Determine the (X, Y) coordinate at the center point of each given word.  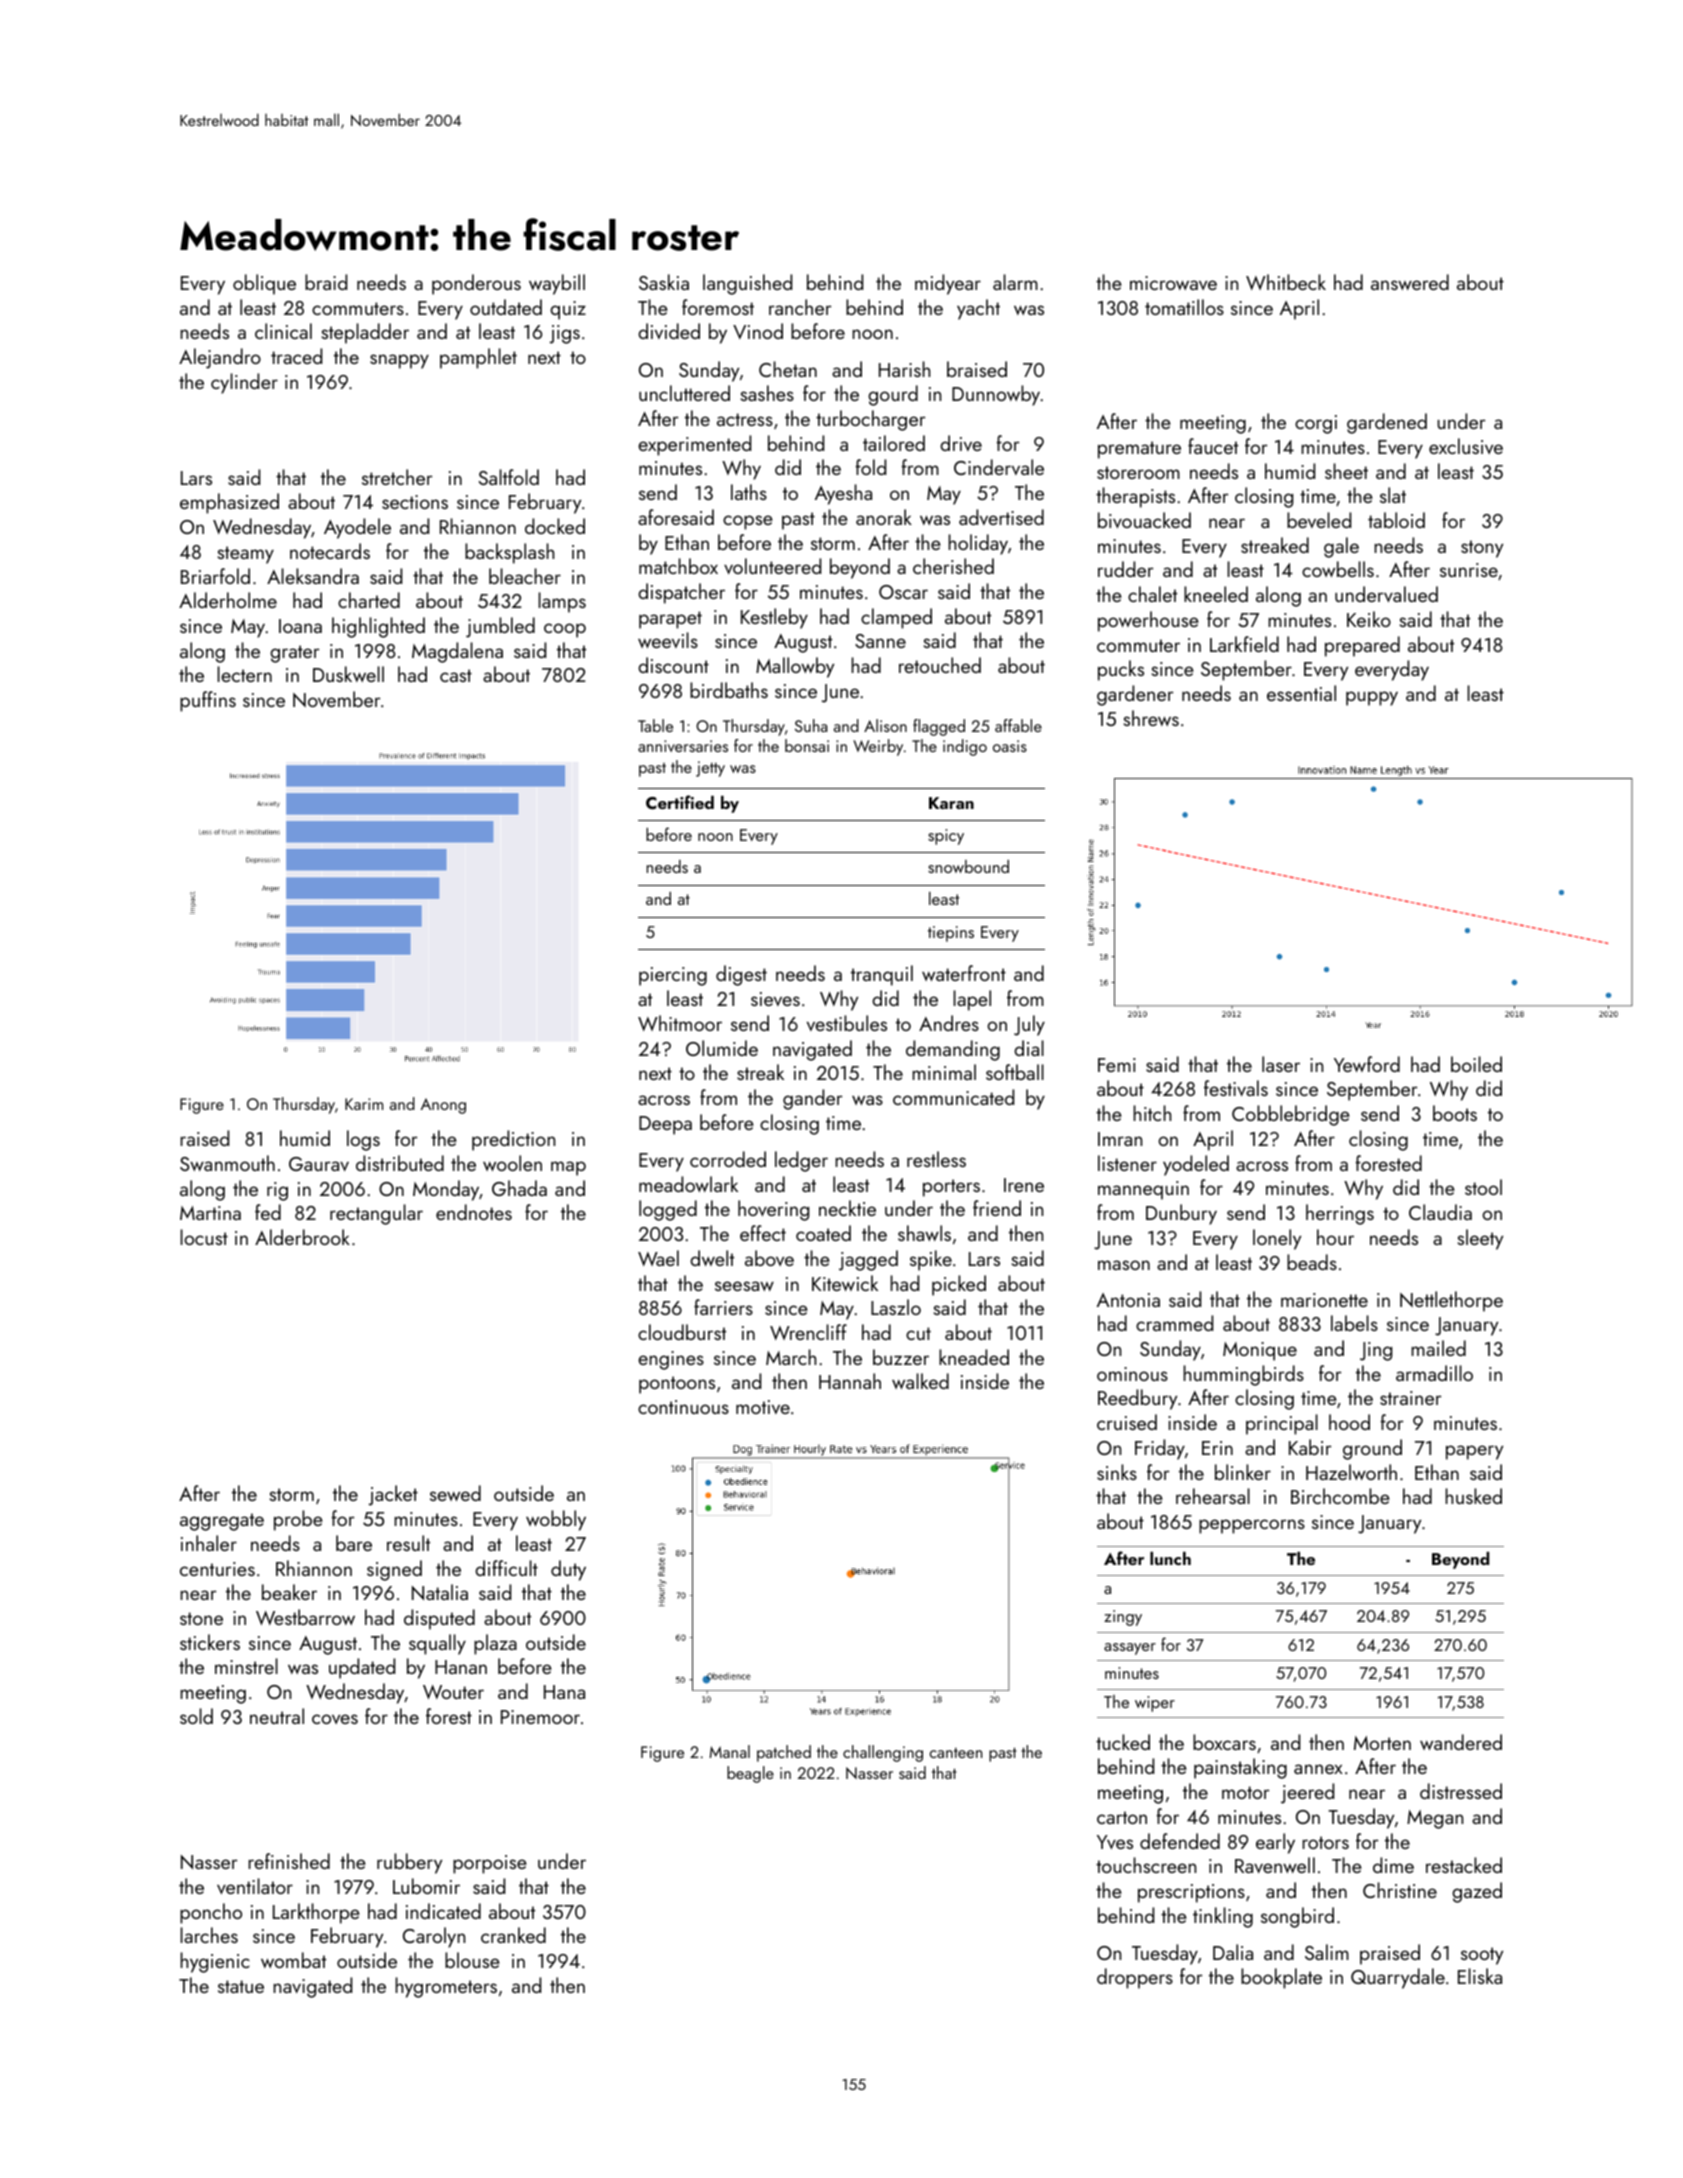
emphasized (229, 503)
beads (1312, 1262)
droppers (1135, 1978)
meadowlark (688, 1184)
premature (1139, 450)
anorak (884, 517)
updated (362, 1668)
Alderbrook (302, 1237)
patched (784, 1753)
